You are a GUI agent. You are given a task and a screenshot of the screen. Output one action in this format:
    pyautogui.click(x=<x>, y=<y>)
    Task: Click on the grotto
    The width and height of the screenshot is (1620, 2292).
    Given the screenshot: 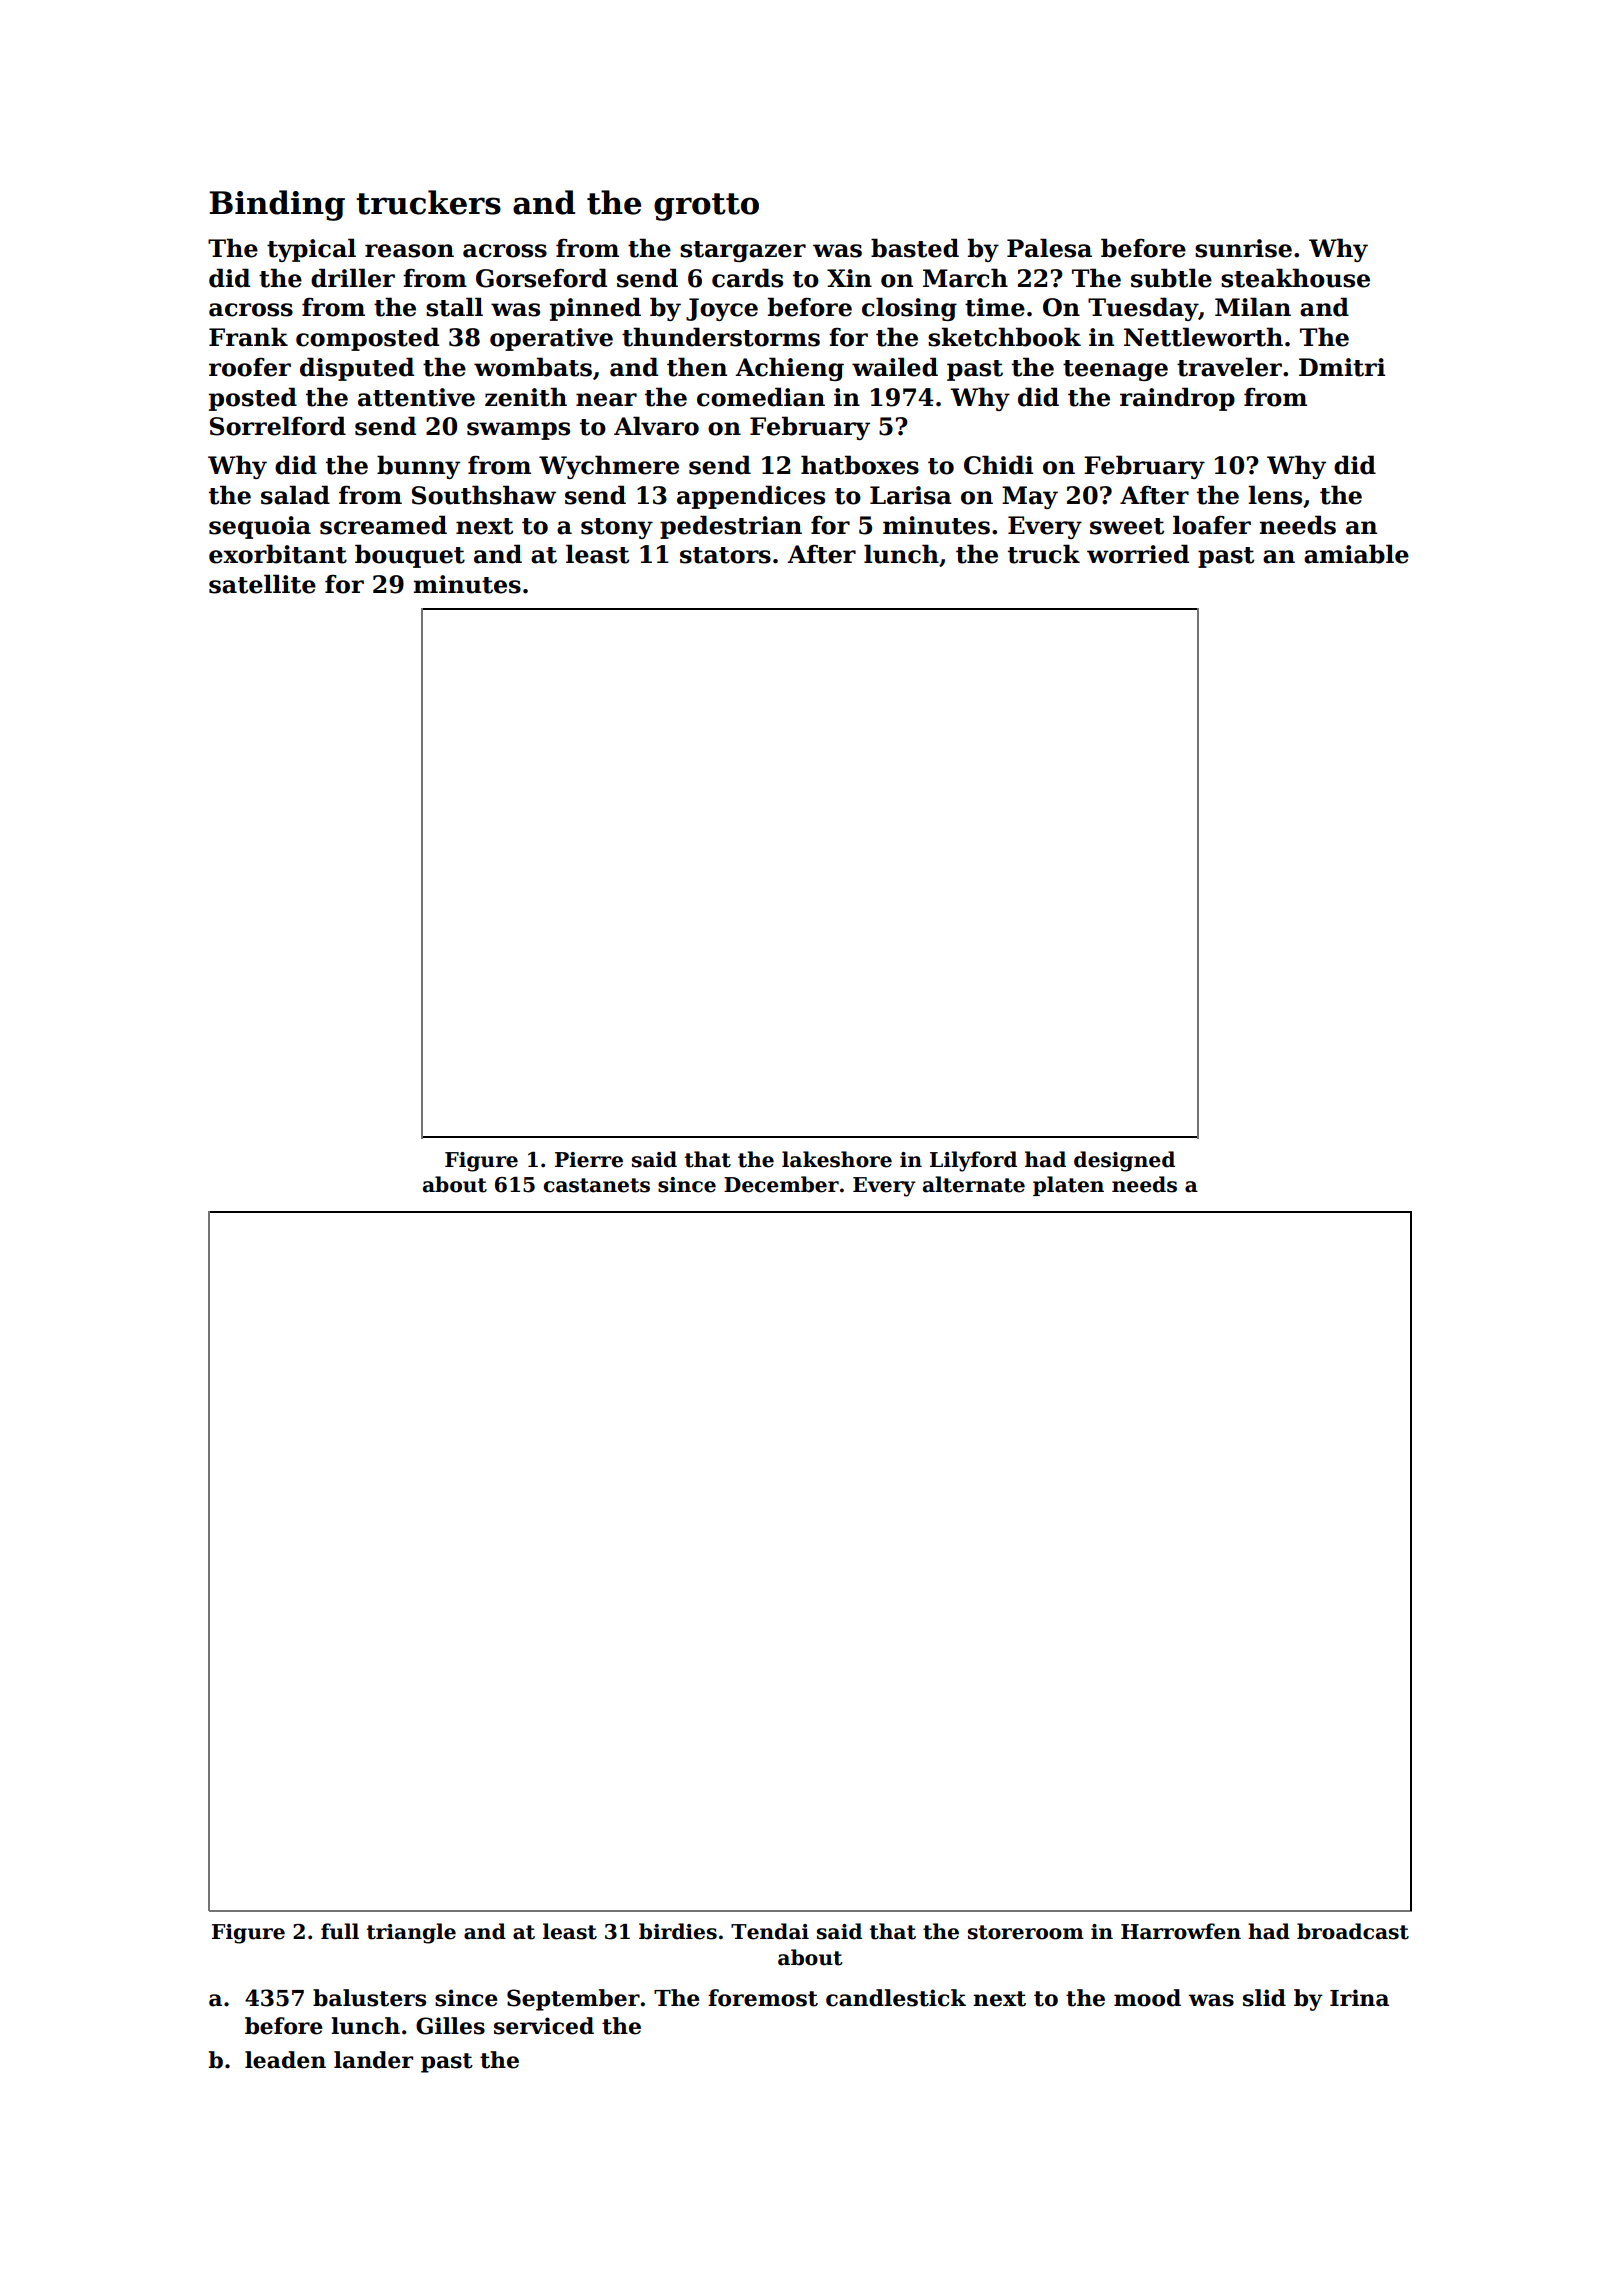 What is the action you would take?
    pyautogui.click(x=706, y=207)
